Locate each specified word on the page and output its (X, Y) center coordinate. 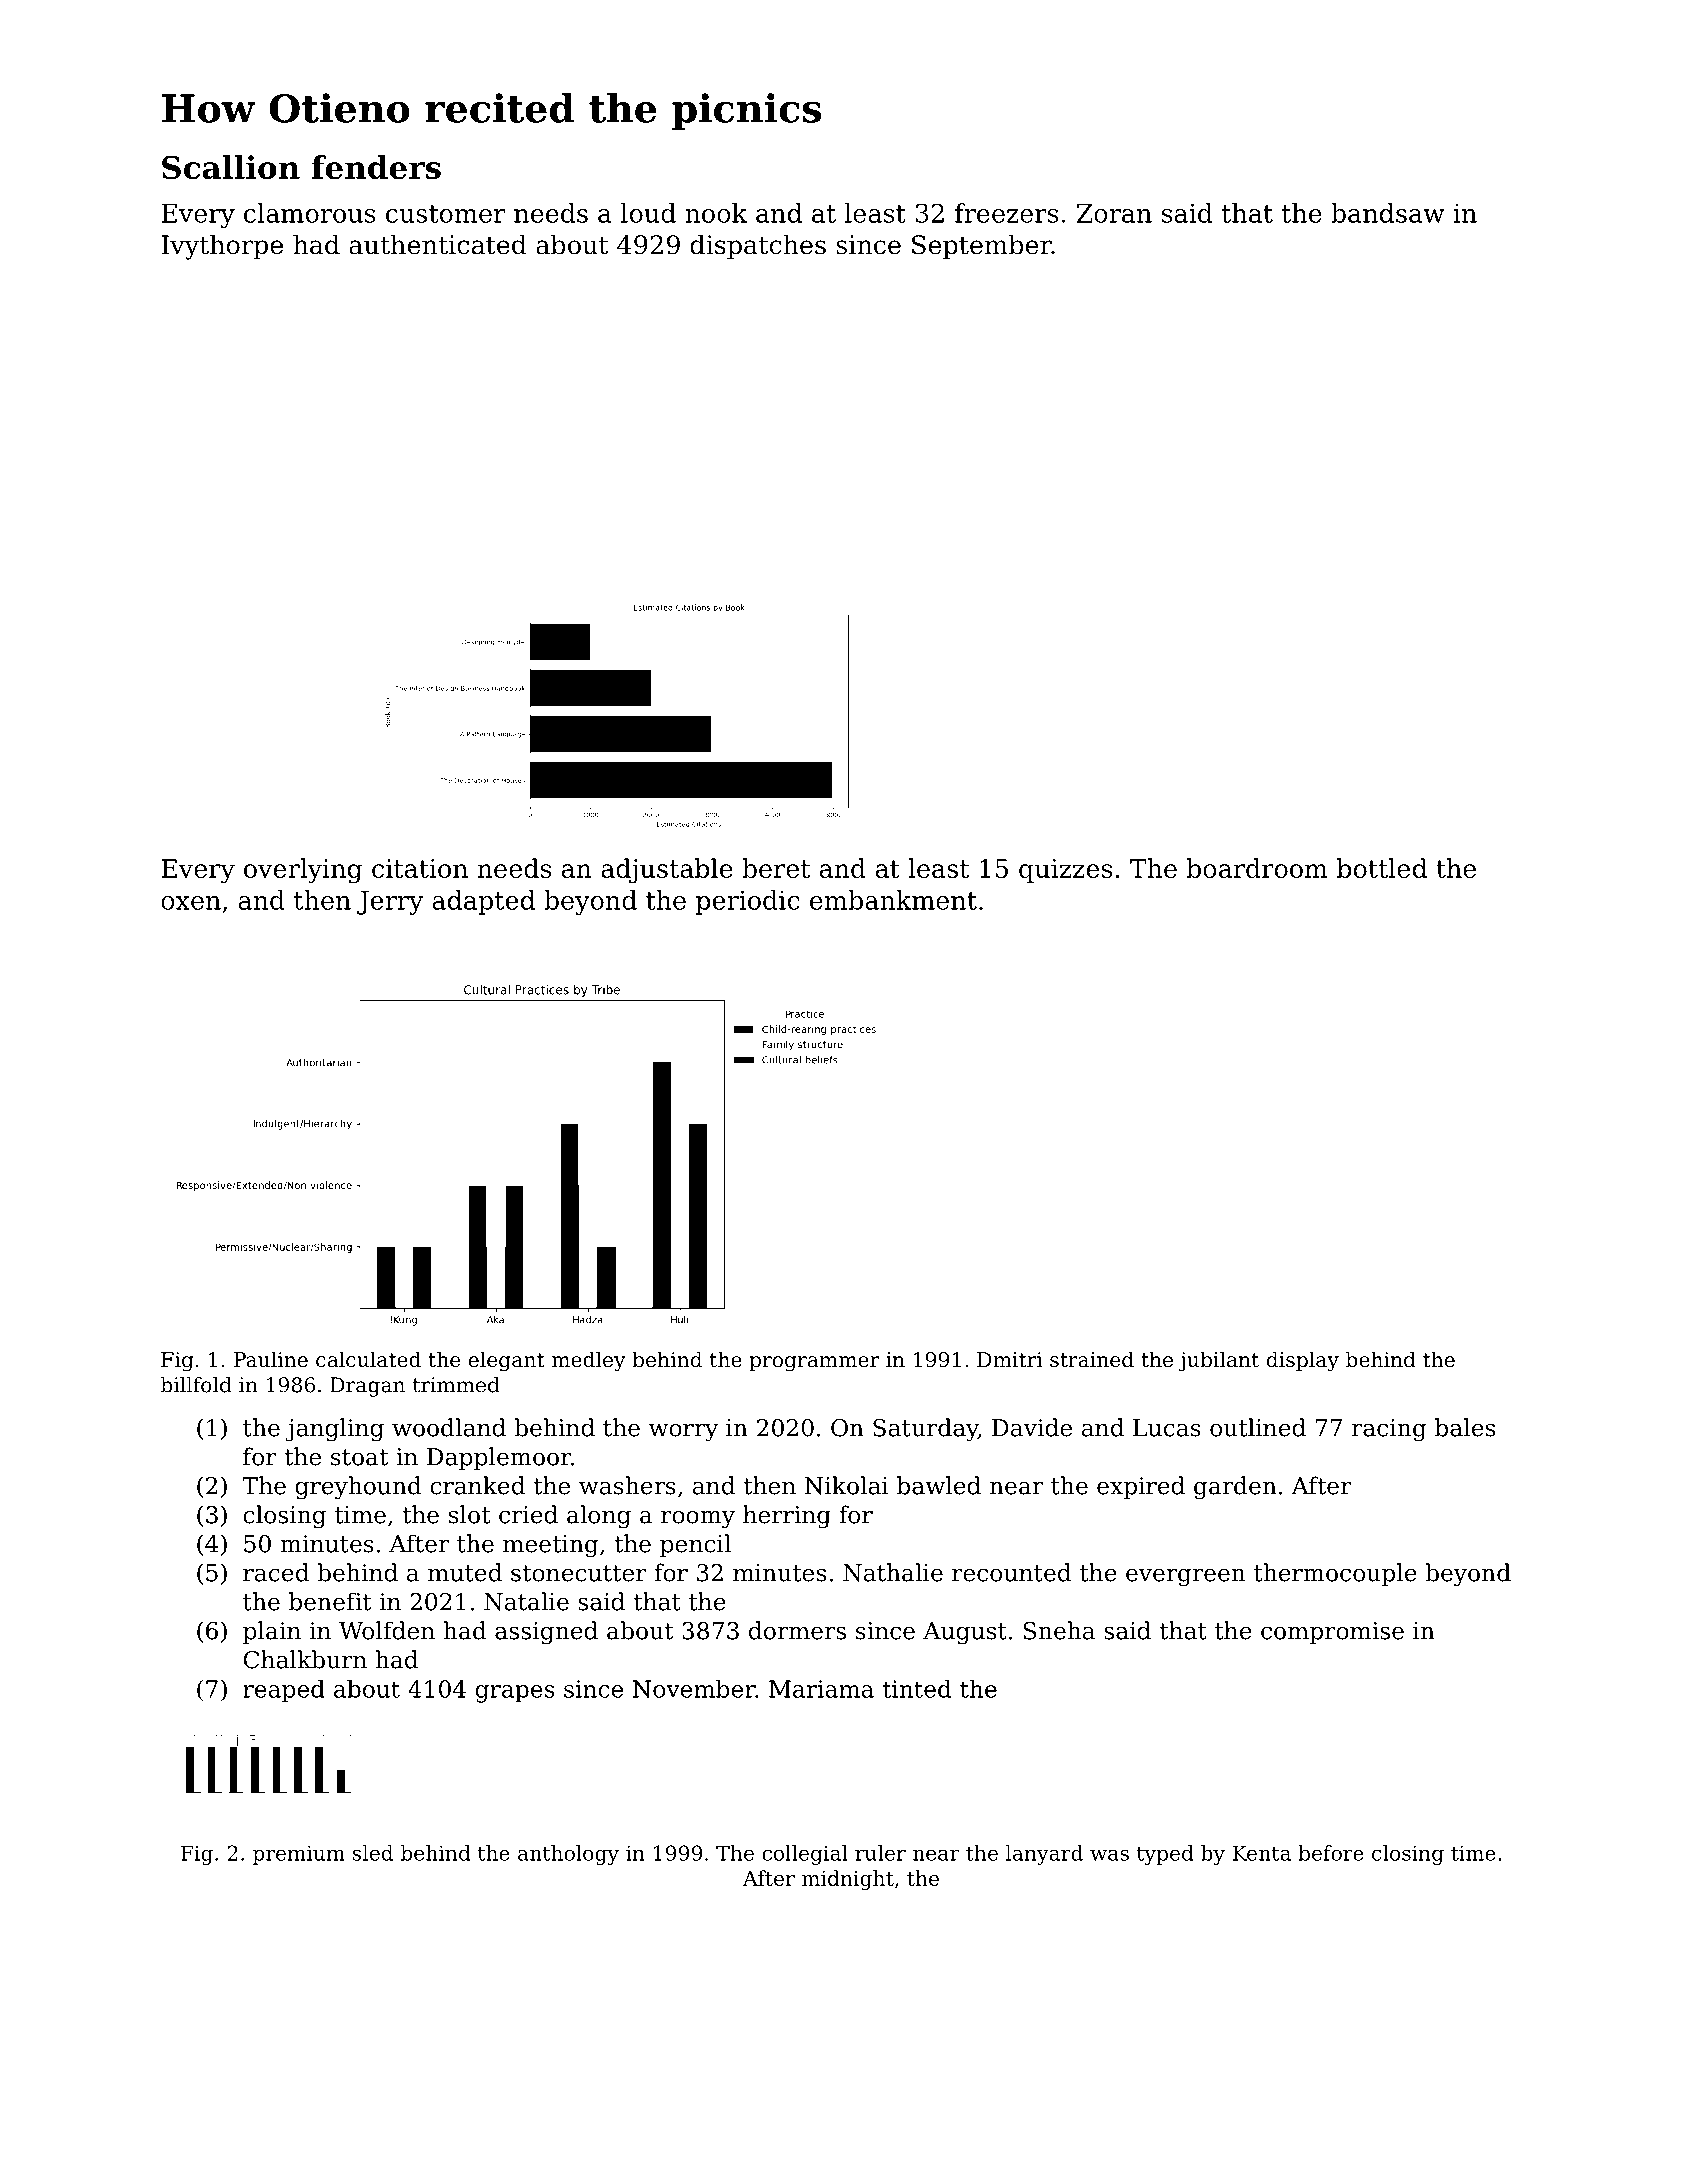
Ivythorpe (222, 247)
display (1303, 1361)
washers (627, 1485)
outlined (1258, 1427)
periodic (748, 902)
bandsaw (1388, 213)
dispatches (758, 247)
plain (272, 1632)
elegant (507, 1361)
